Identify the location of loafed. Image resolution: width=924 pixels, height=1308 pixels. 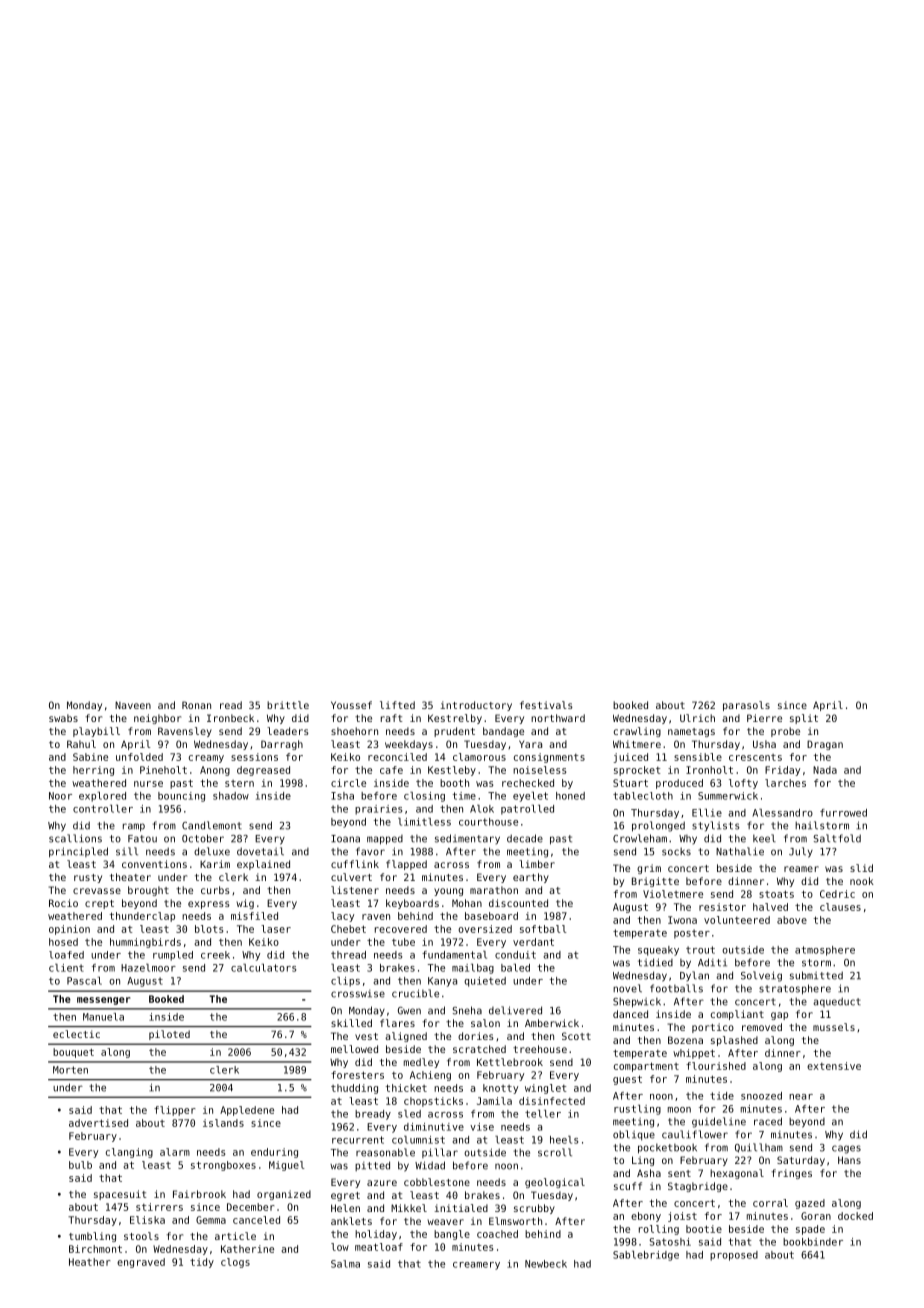
(66, 955).
